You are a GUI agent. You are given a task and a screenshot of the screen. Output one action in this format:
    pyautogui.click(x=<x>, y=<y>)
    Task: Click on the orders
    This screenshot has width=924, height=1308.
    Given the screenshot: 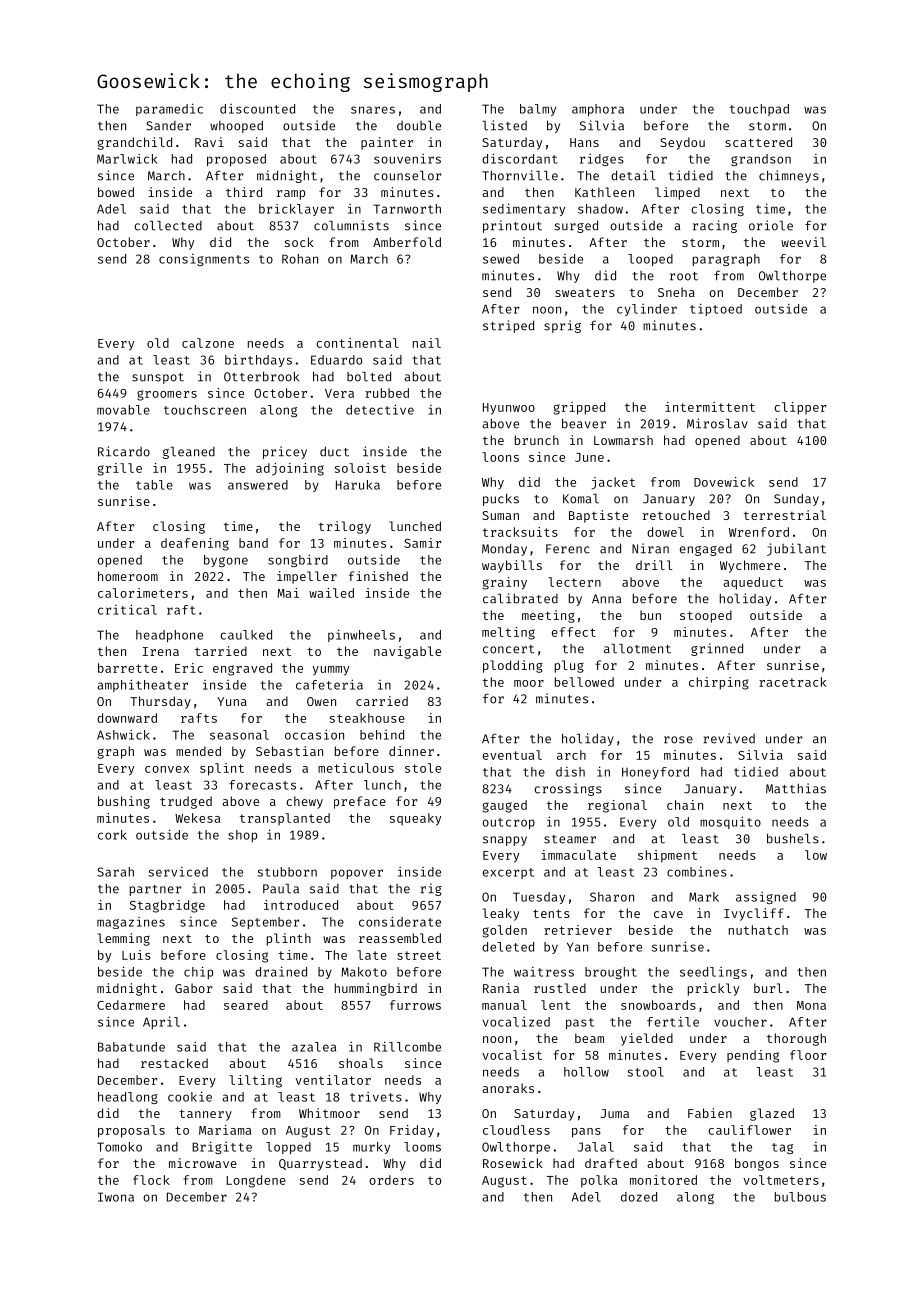 What is the action you would take?
    pyautogui.click(x=391, y=1180)
